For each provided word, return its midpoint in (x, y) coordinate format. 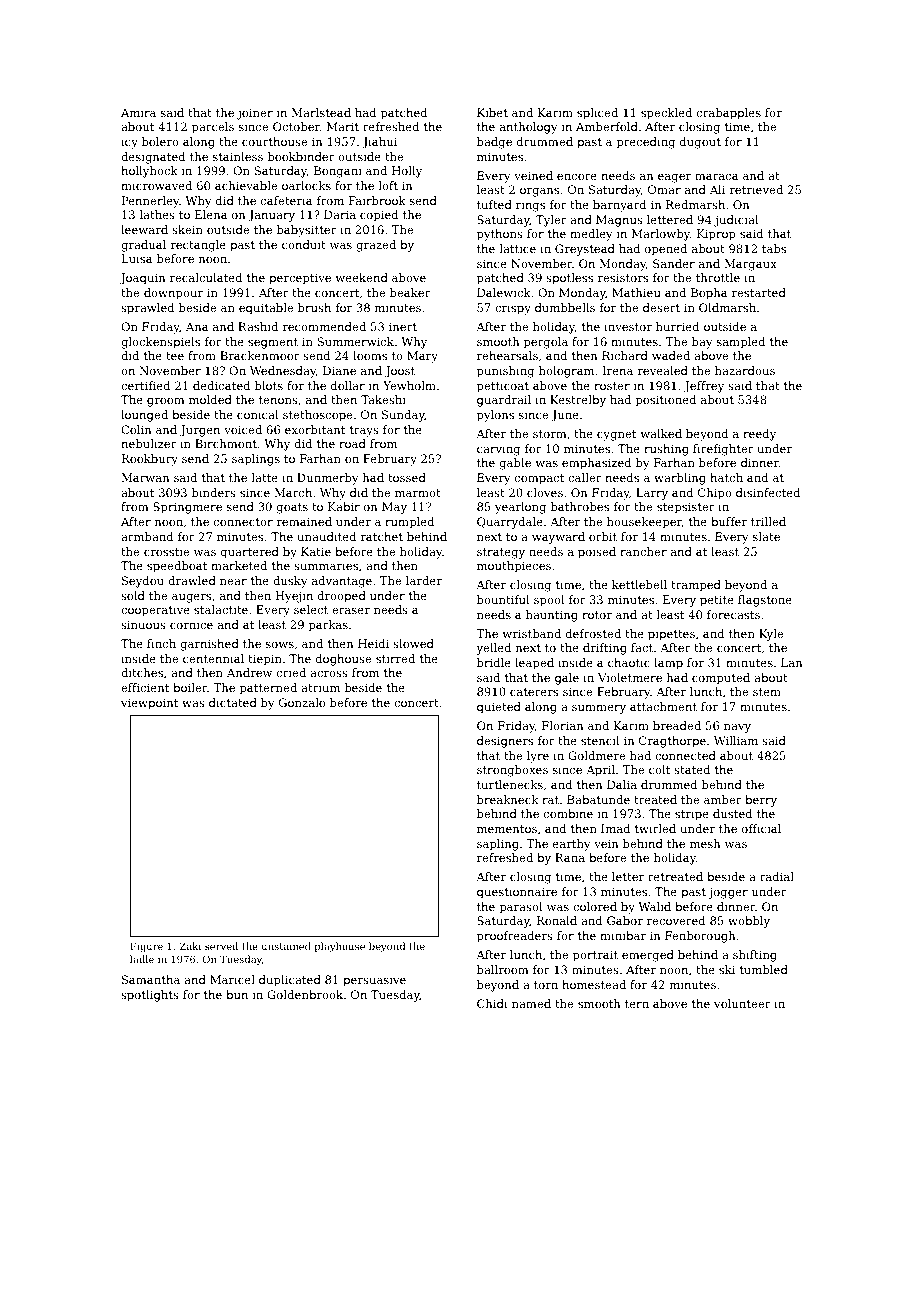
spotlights (150, 996)
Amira (138, 112)
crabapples (729, 114)
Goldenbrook (305, 994)
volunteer (742, 1003)
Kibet (492, 112)
